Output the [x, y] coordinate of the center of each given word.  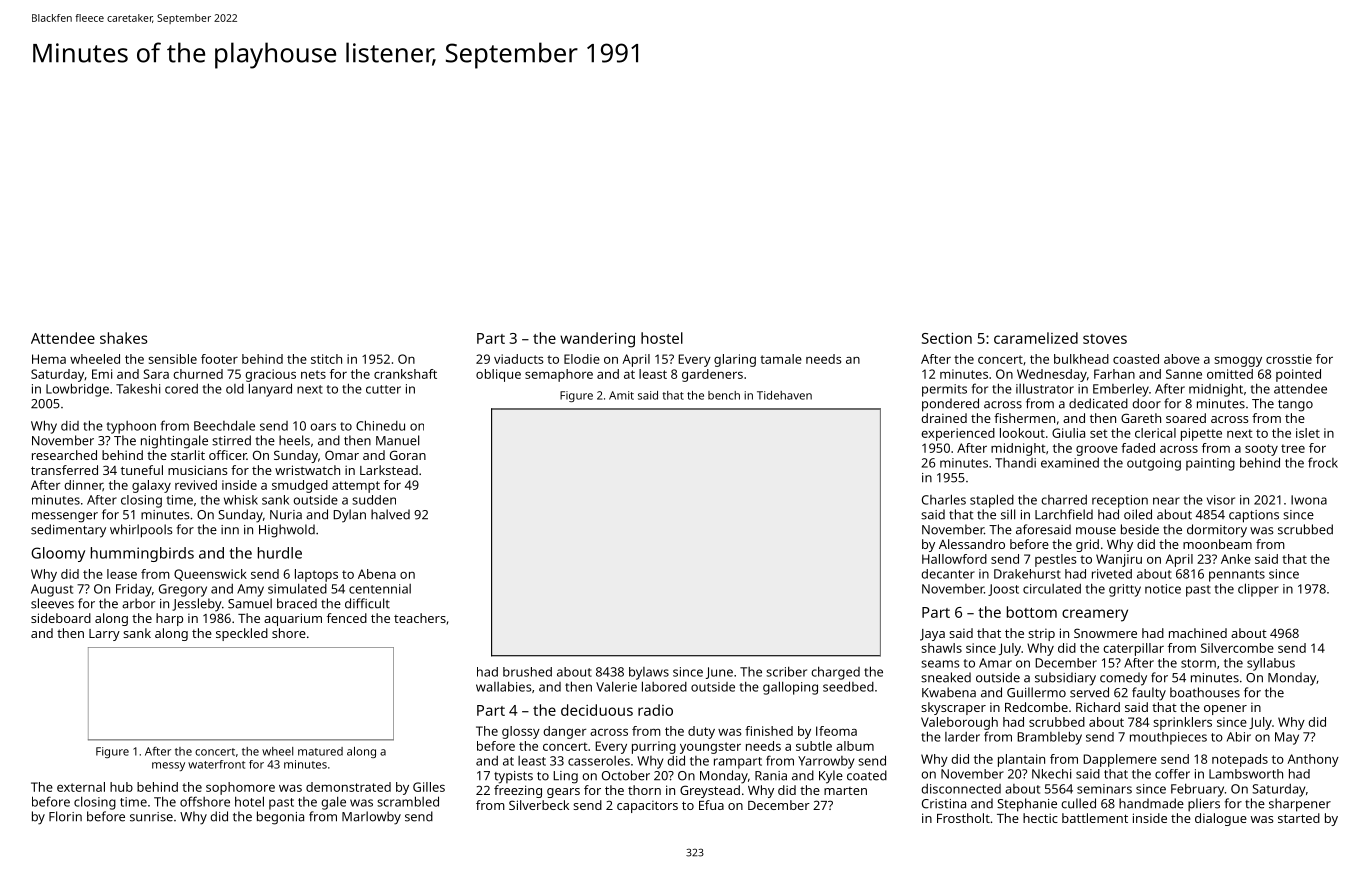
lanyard [270, 390]
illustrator [1045, 388]
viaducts [518, 359]
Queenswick [210, 575]
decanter [948, 574]
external [81, 787]
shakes [124, 338]
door [1146, 403]
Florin [65, 816]
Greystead [710, 791]
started [1299, 818]
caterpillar [1133, 649]
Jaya [932, 635]
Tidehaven [784, 395]
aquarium [293, 619]
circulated [1052, 589]
